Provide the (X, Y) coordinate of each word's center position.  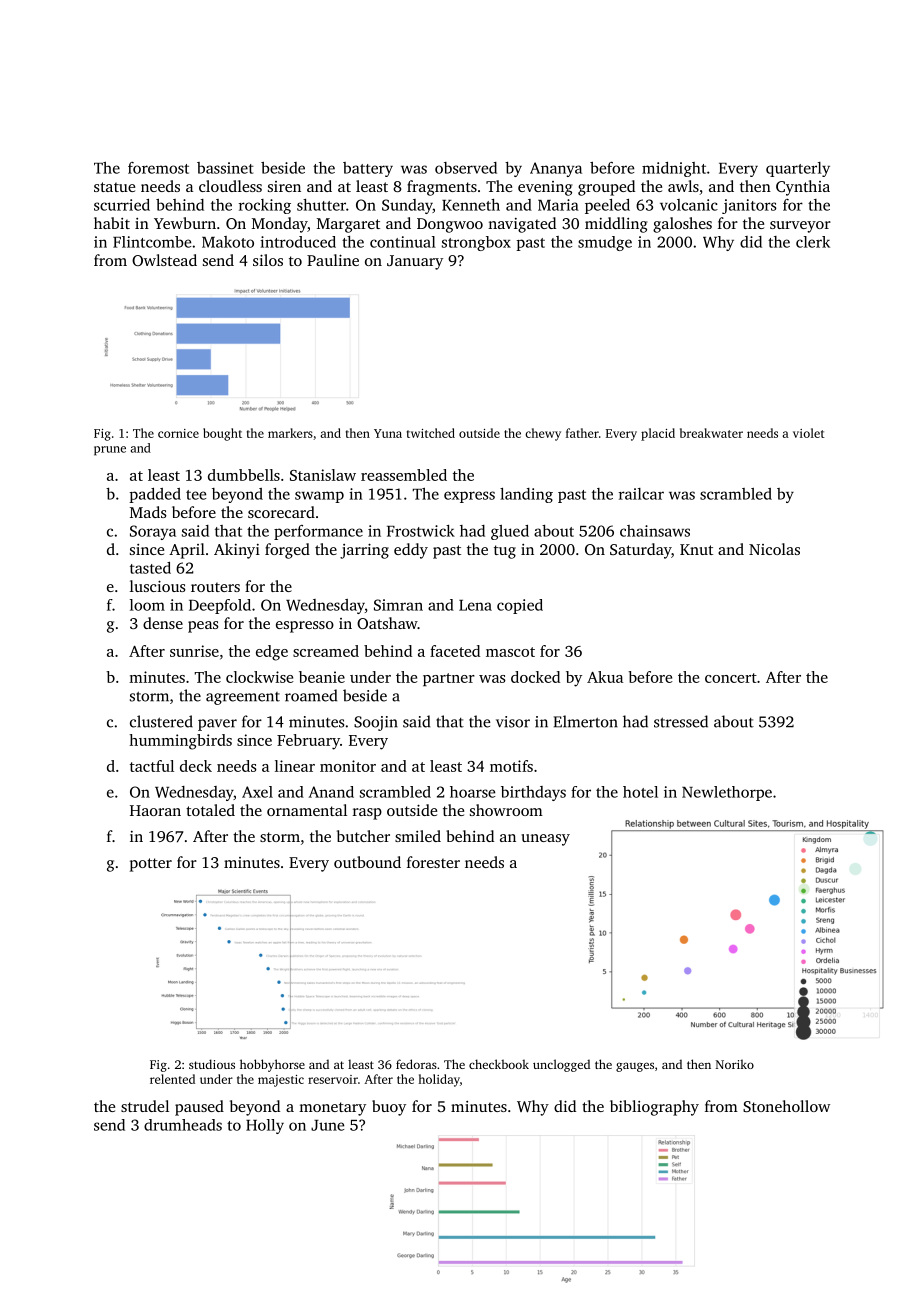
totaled (210, 810)
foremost (158, 168)
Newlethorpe (727, 793)
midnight (674, 169)
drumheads (183, 1125)
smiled (418, 836)
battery (368, 169)
